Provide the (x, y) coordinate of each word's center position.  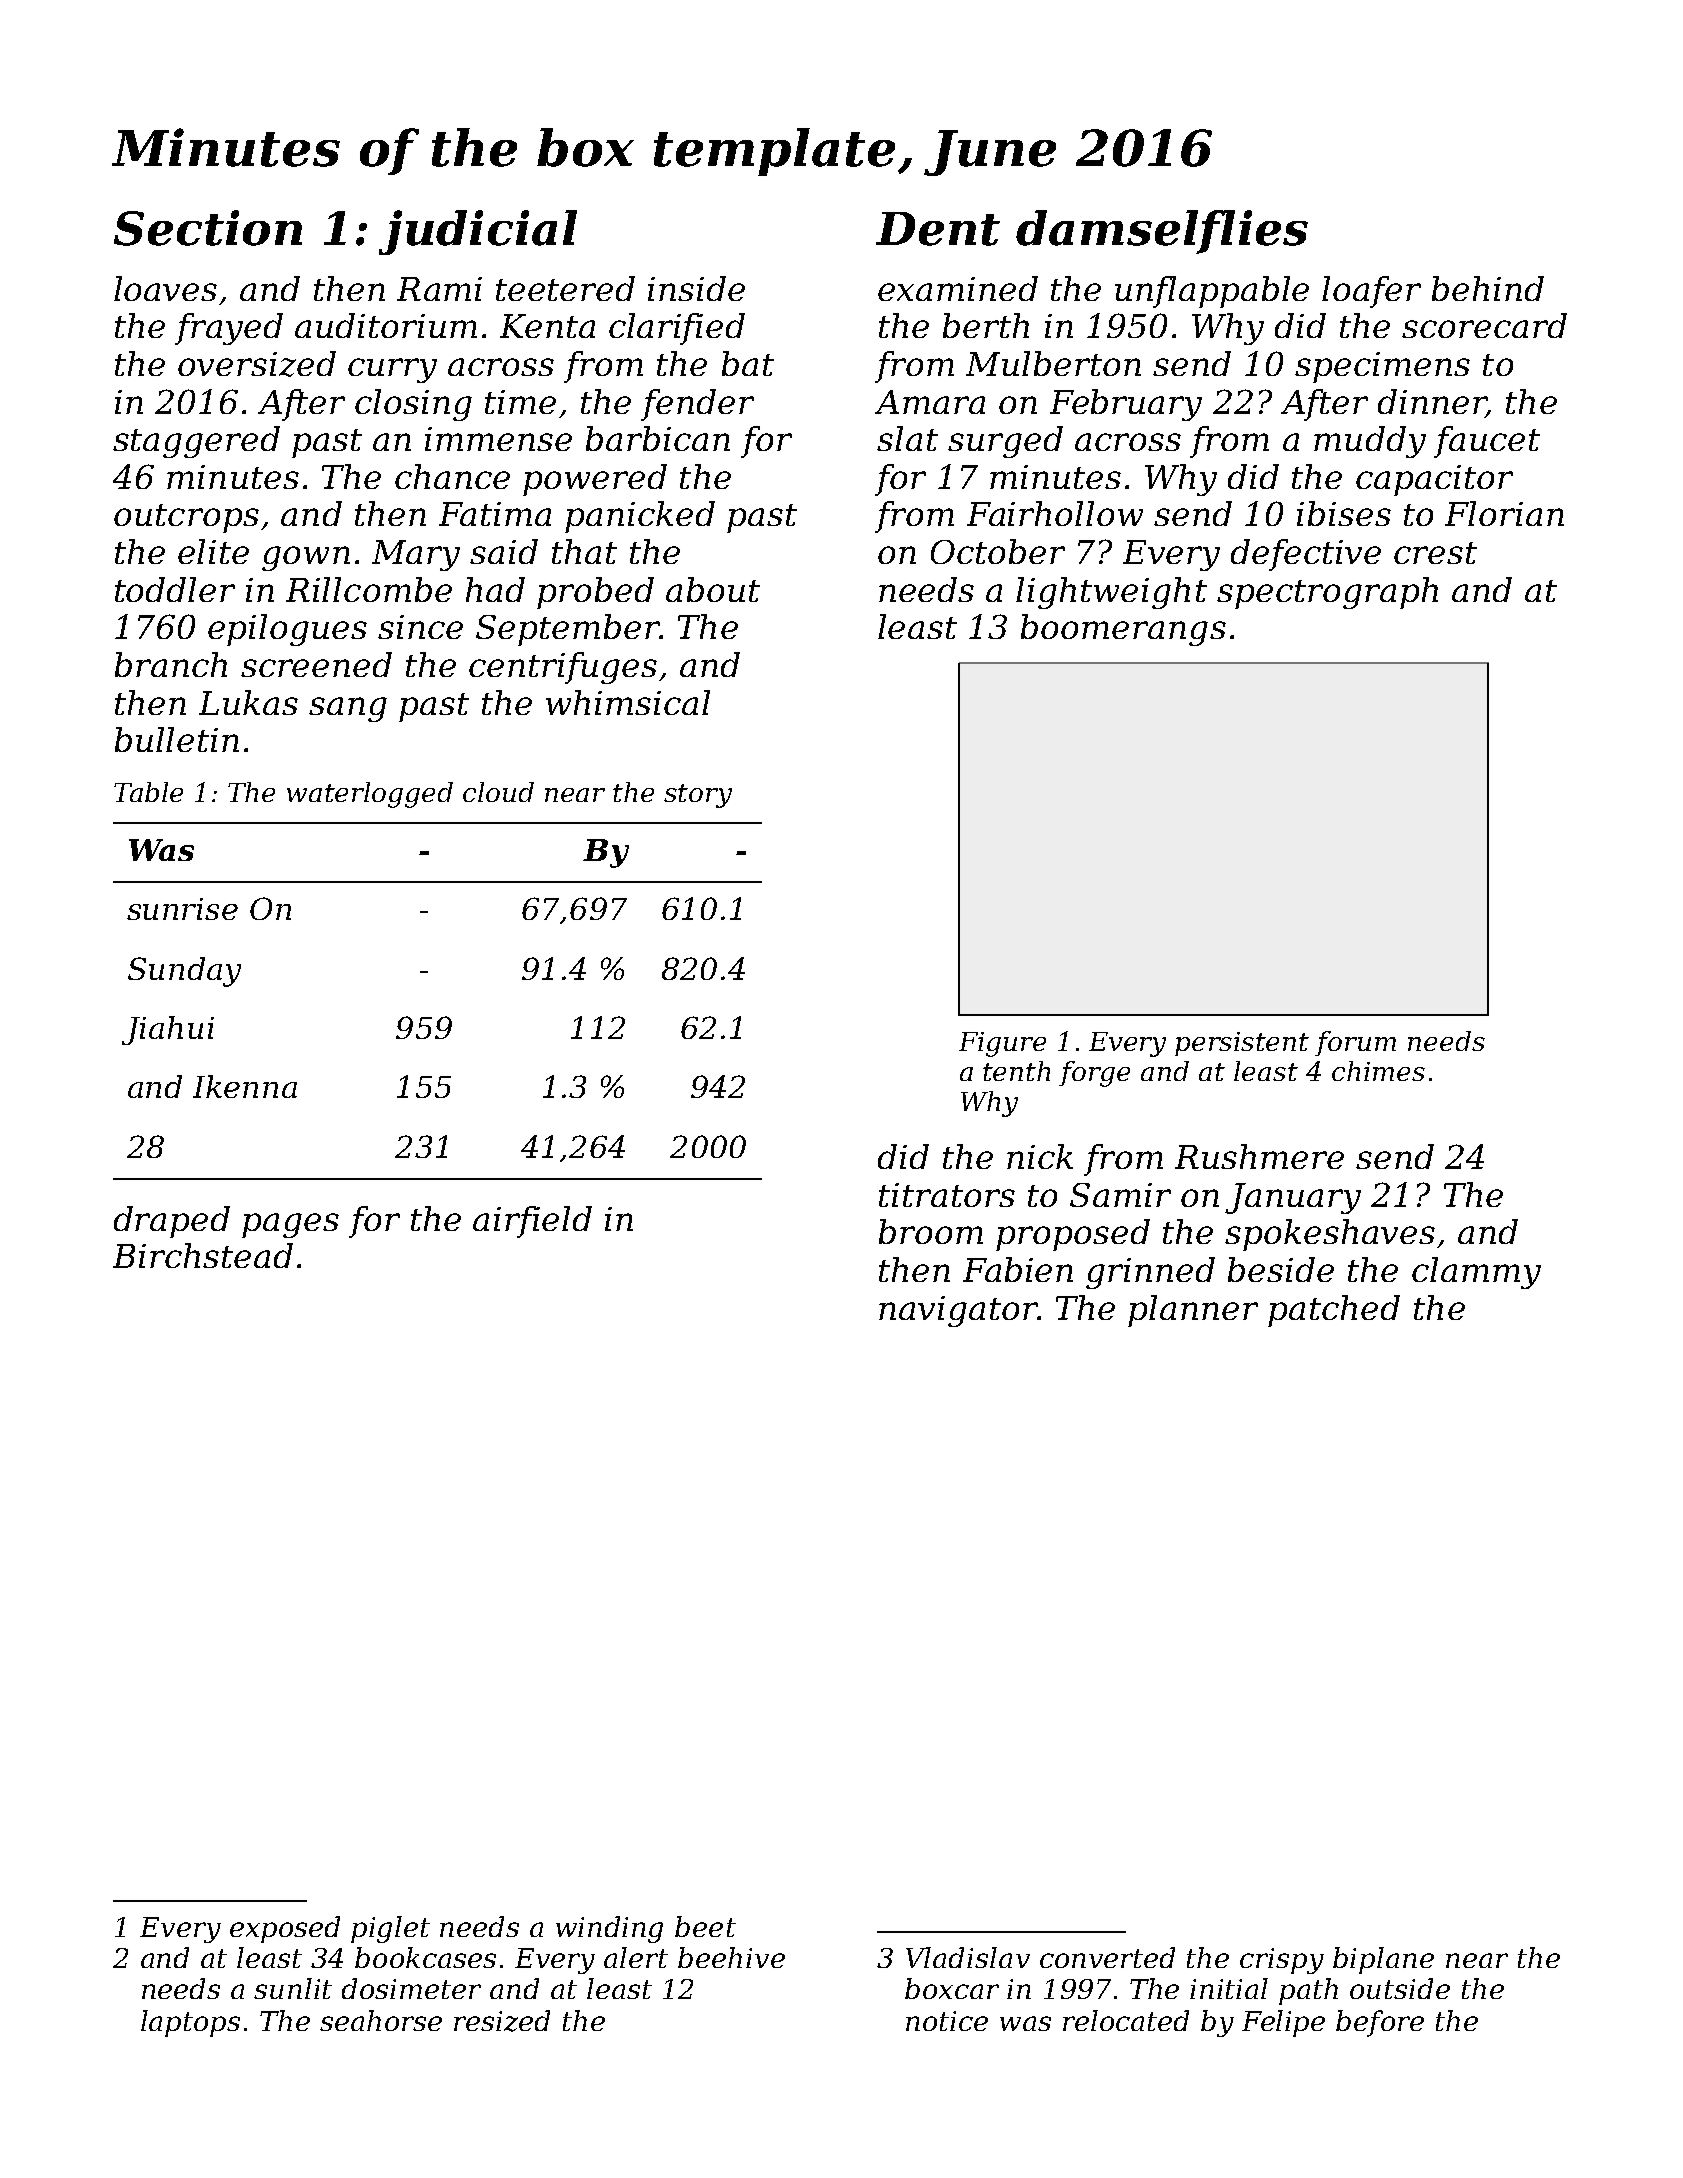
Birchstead (203, 1255)
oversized (257, 364)
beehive (731, 1957)
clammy (1476, 1273)
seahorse (381, 2020)
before (1380, 2023)
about (713, 589)
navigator (958, 1311)
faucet (1487, 442)
